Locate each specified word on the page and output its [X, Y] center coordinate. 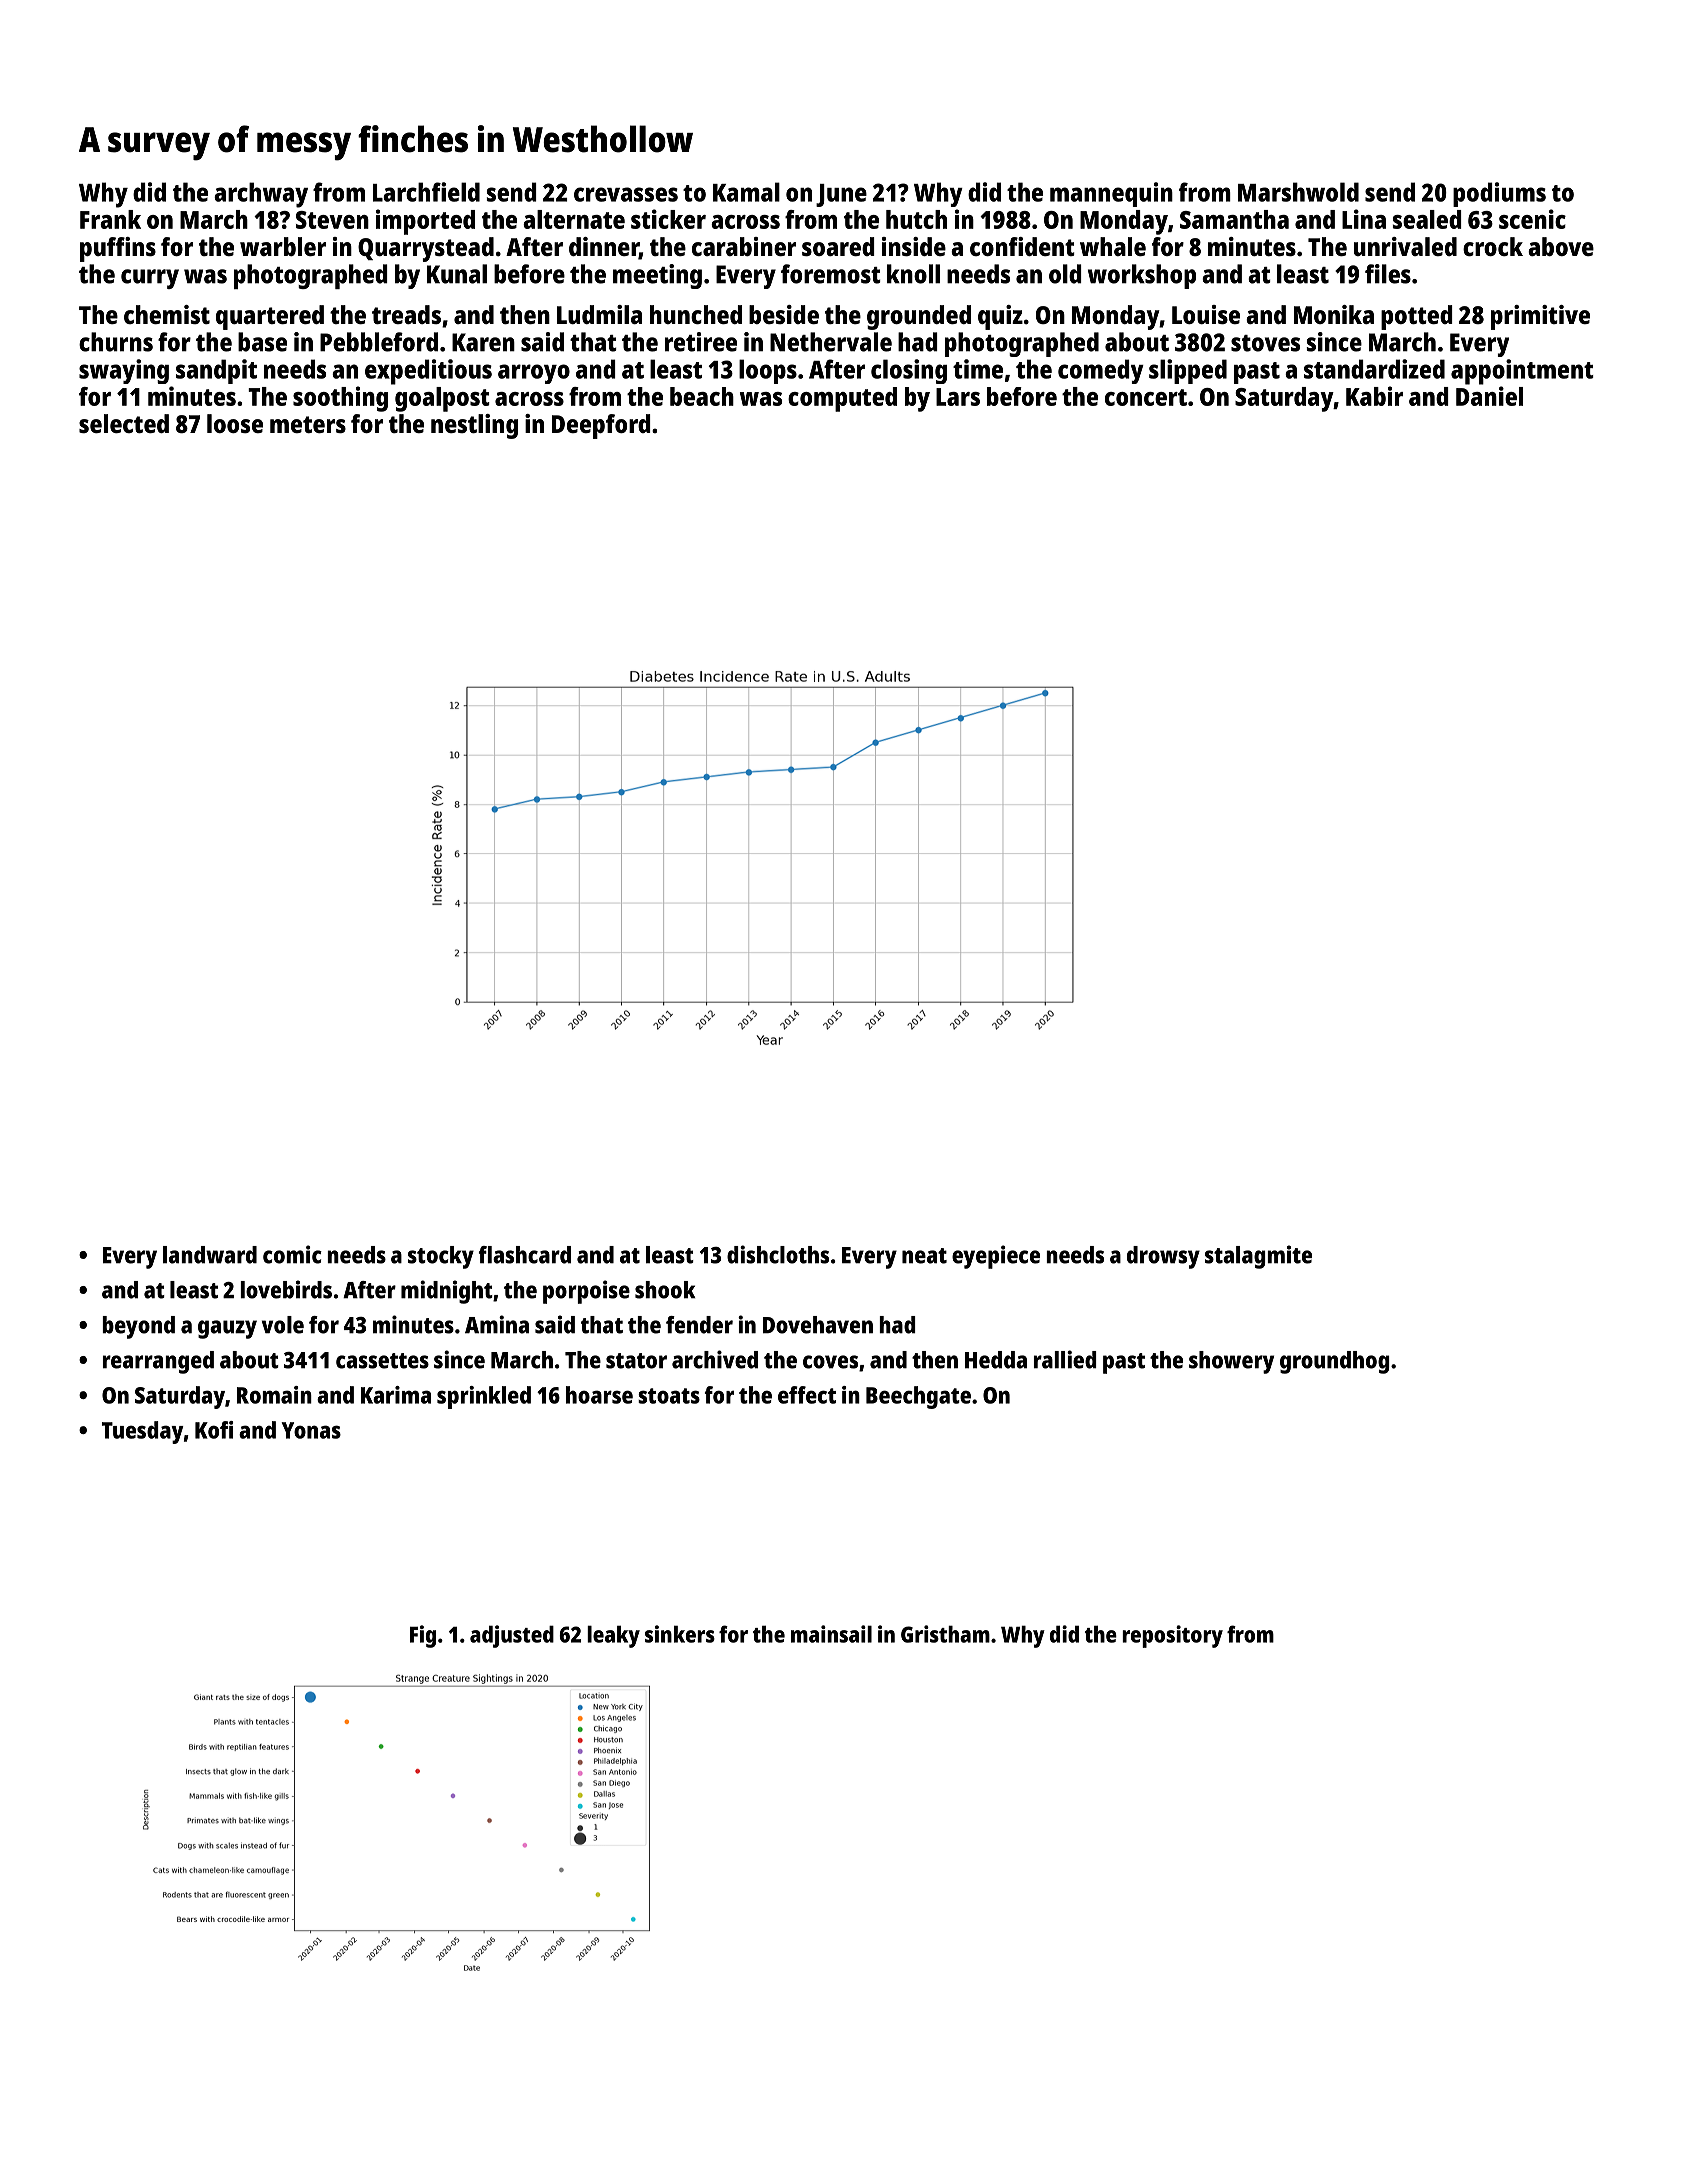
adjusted [512, 1636]
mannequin [1111, 194]
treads [406, 314]
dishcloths [778, 1254]
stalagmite [1258, 1257]
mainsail [831, 1634]
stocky [441, 1257]
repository [1172, 1636]
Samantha [1234, 219]
